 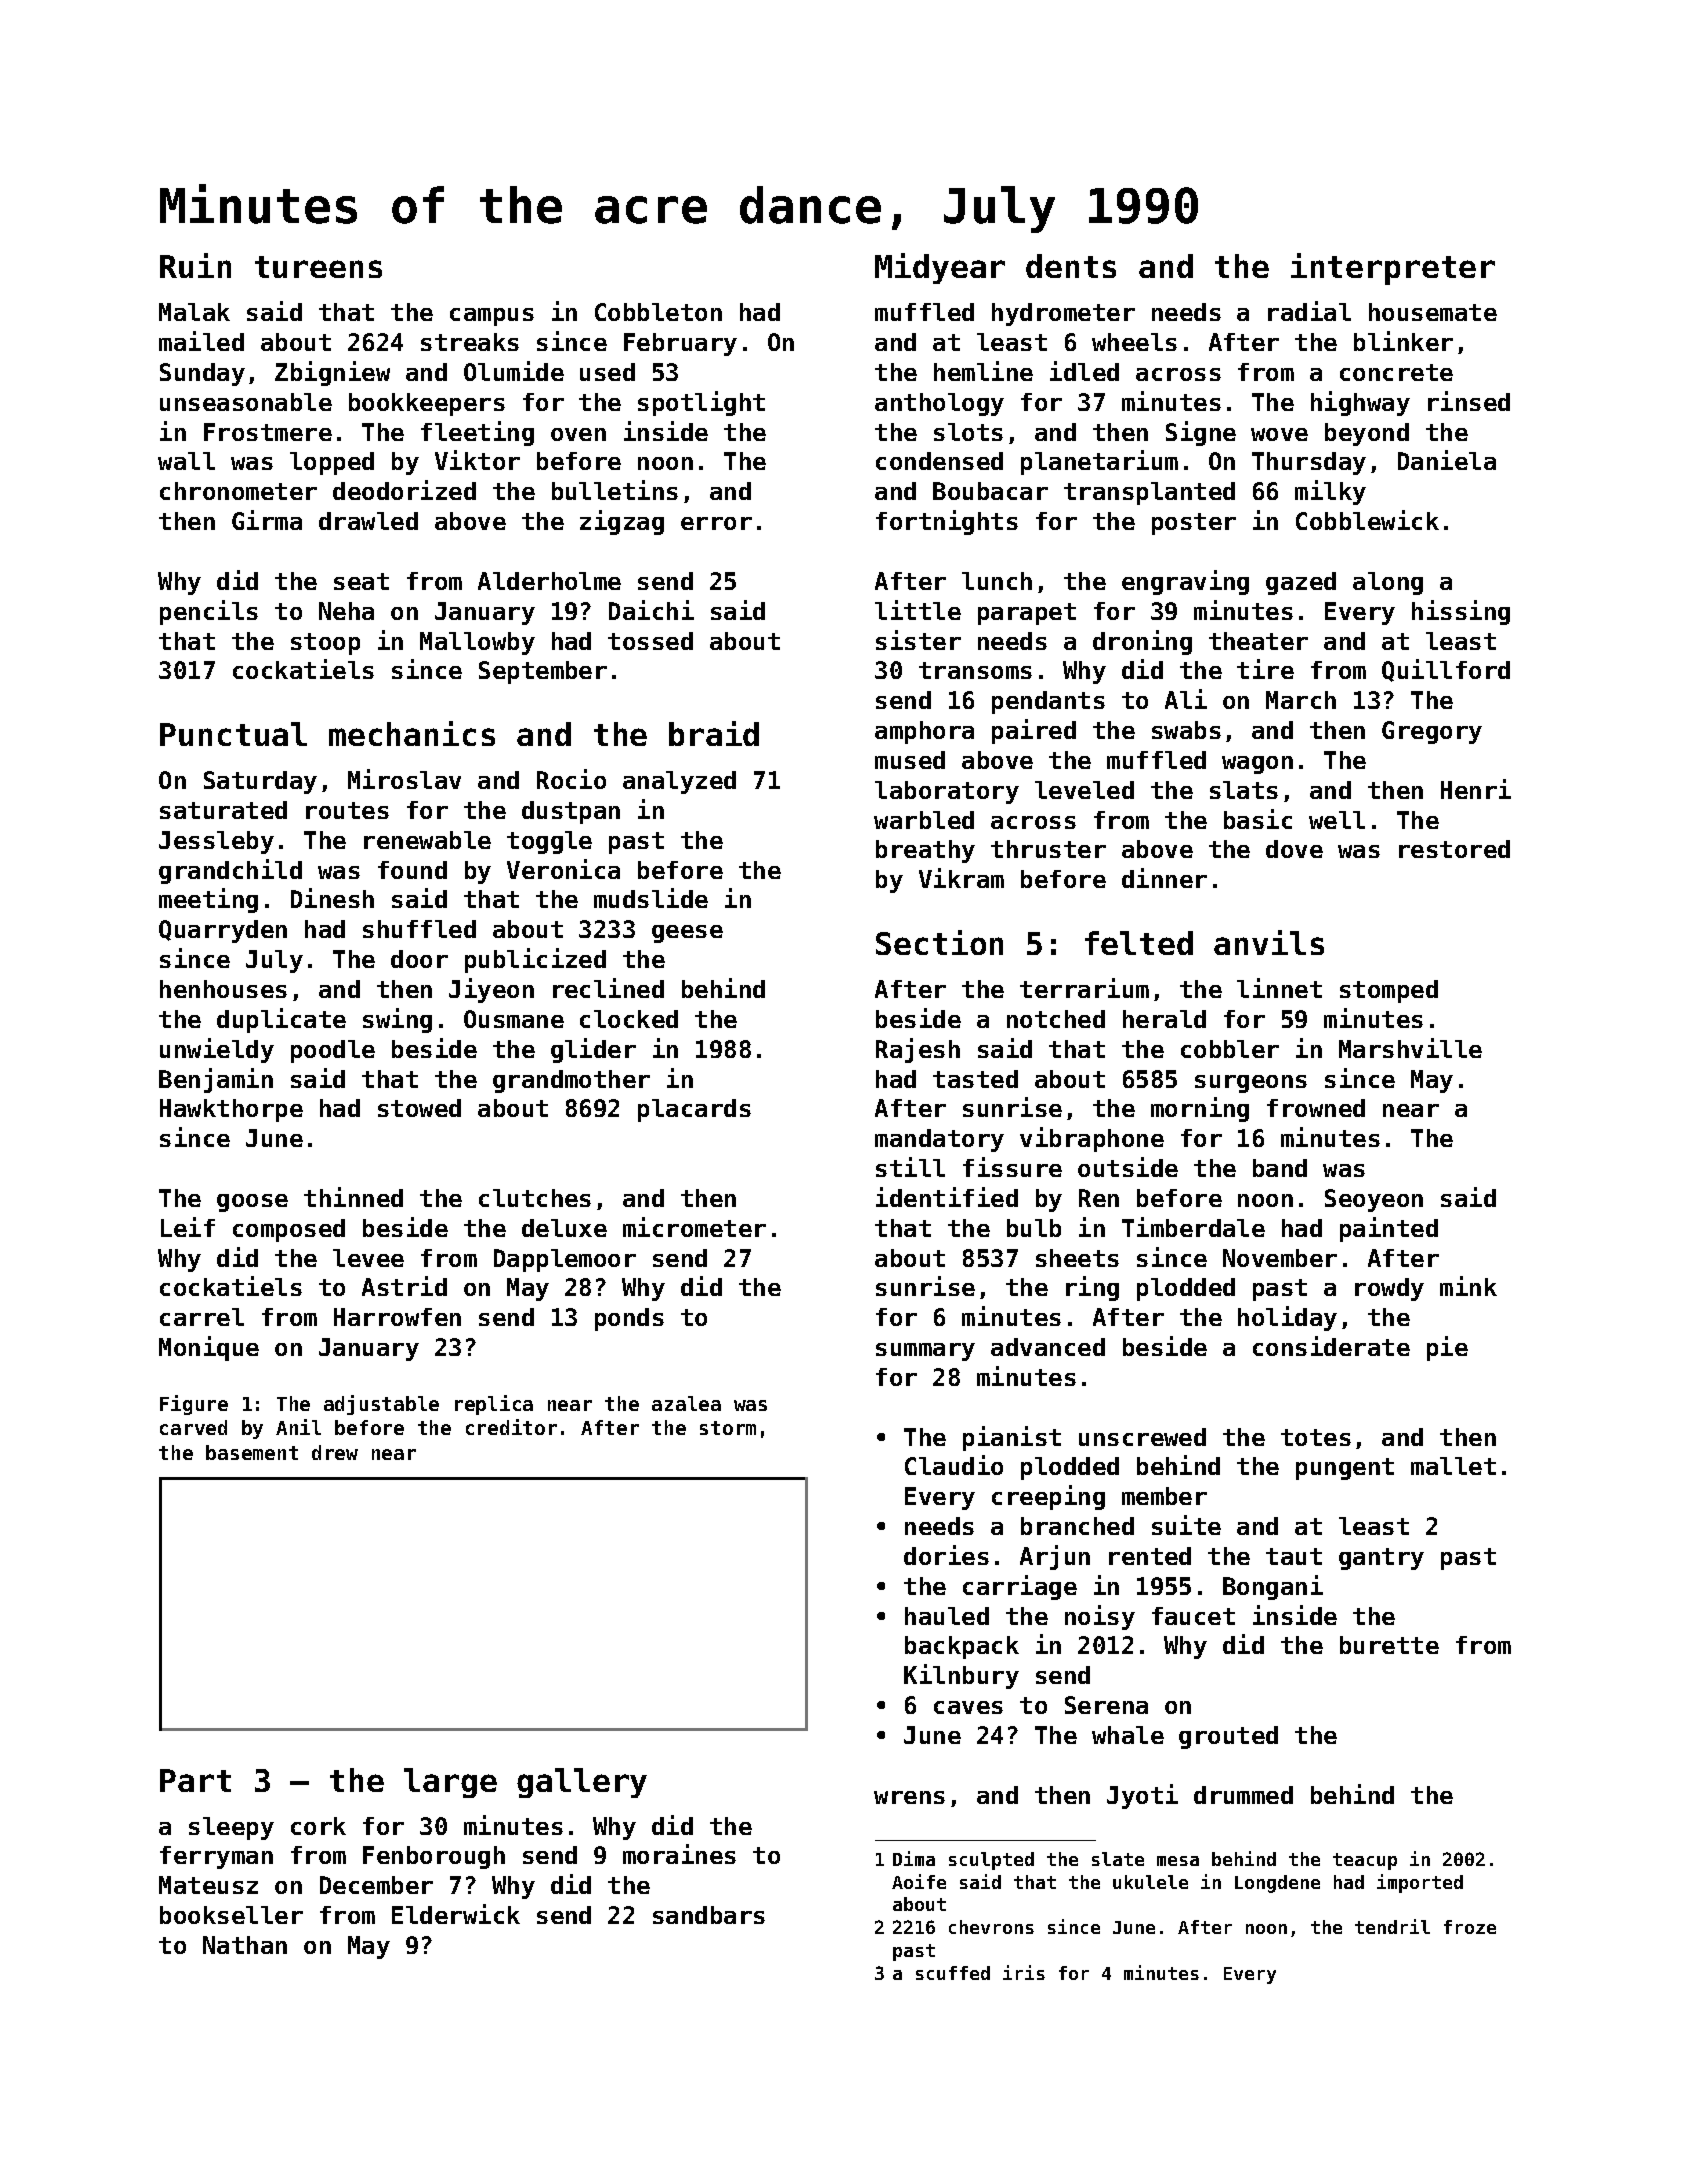 I want to click on housemate, so click(x=1433, y=312).
